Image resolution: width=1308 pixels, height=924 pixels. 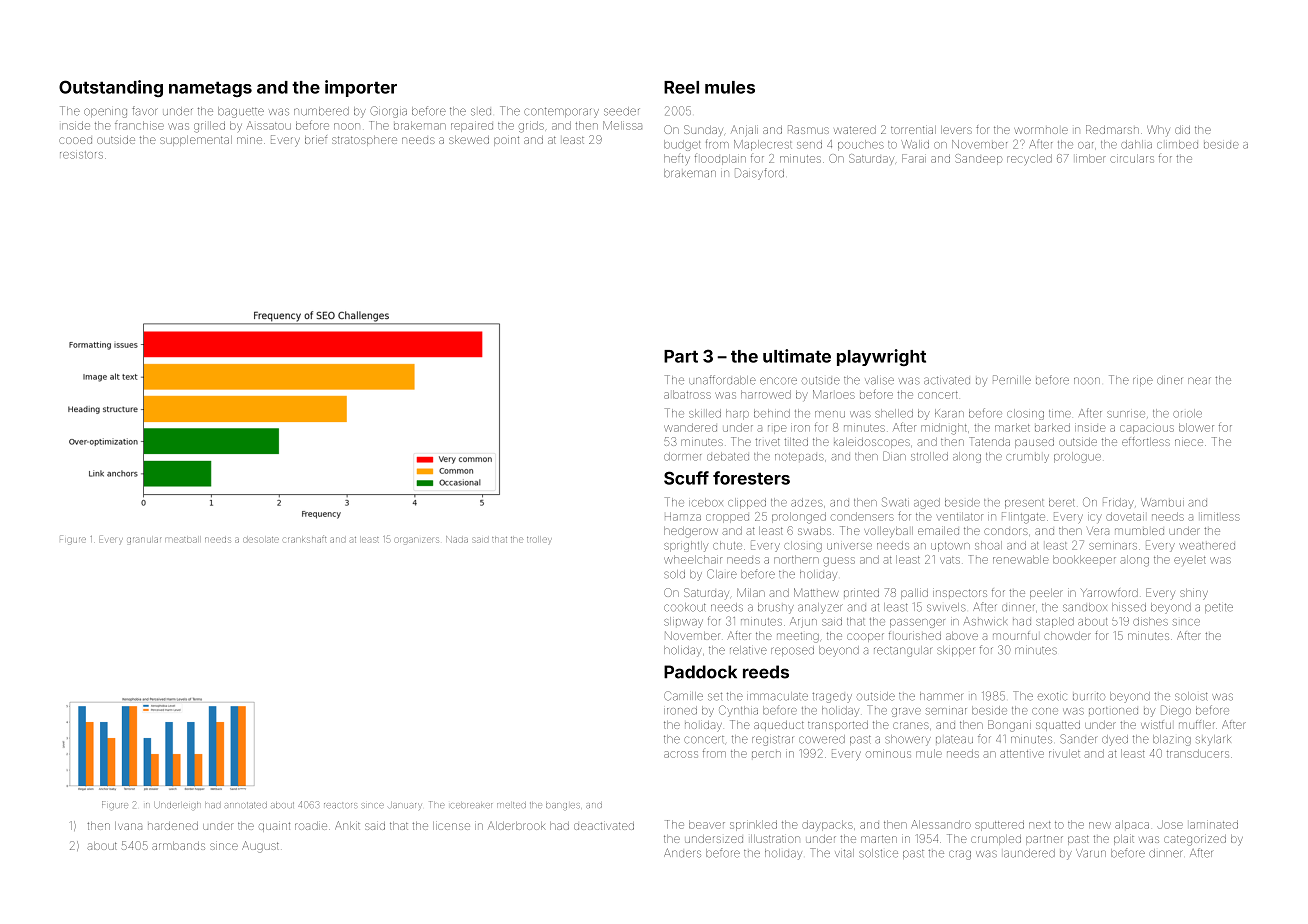 What do you see at coordinates (1146, 441) in the page?
I see `effortless` at bounding box center [1146, 441].
